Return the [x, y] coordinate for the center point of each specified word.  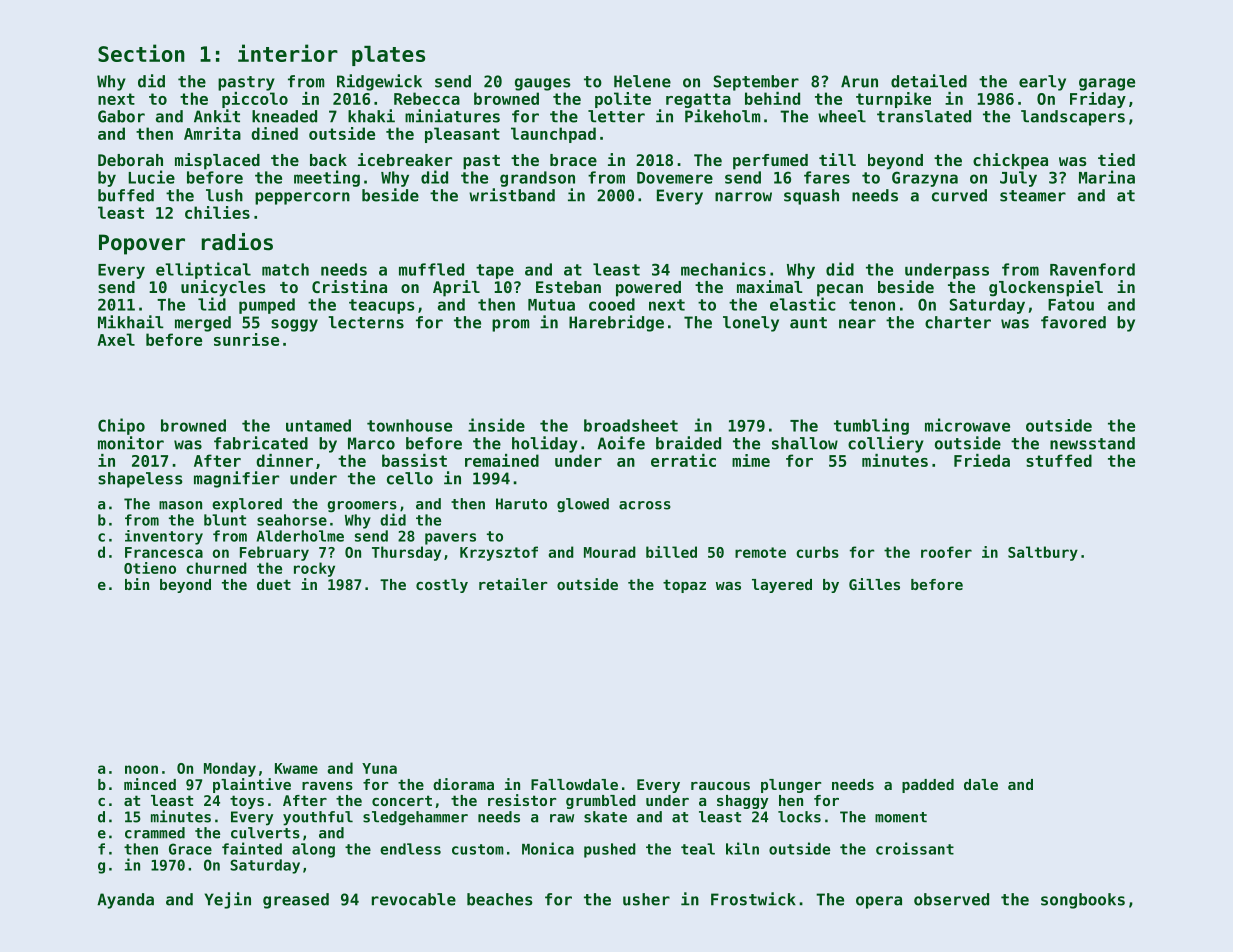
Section [141, 53]
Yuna [379, 768]
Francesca [164, 552]
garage [1107, 84]
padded [928, 786]
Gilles [874, 584]
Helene [642, 81]
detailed [929, 81]
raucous [720, 786]
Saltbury [1043, 553]
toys [247, 802]
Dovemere [675, 178]
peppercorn [302, 198]
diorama [463, 784]
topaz [684, 586]
